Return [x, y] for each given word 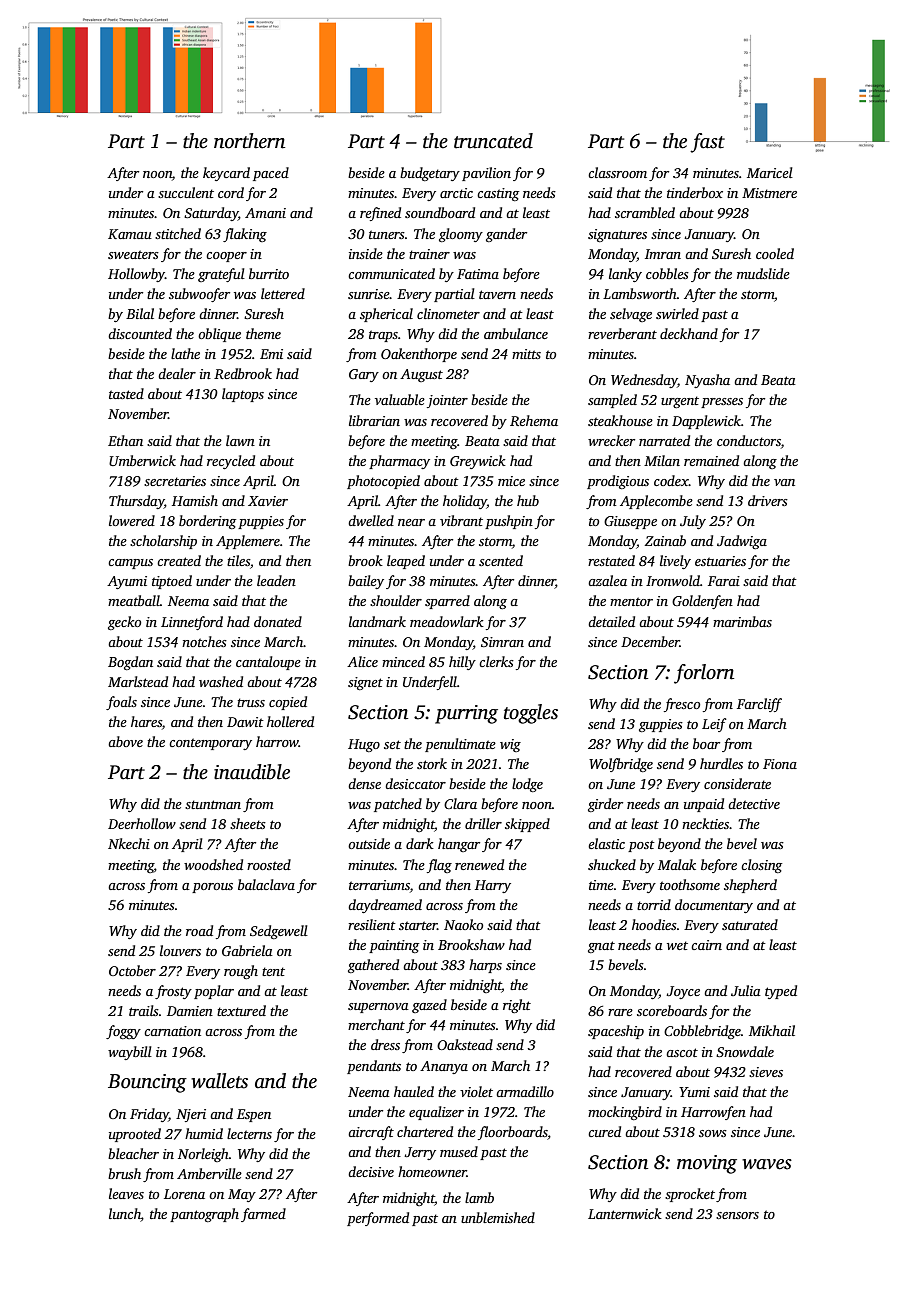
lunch [125, 1215]
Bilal [140, 313]
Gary [364, 375]
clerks [496, 661]
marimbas [742, 621]
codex [671, 480]
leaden [276, 580]
